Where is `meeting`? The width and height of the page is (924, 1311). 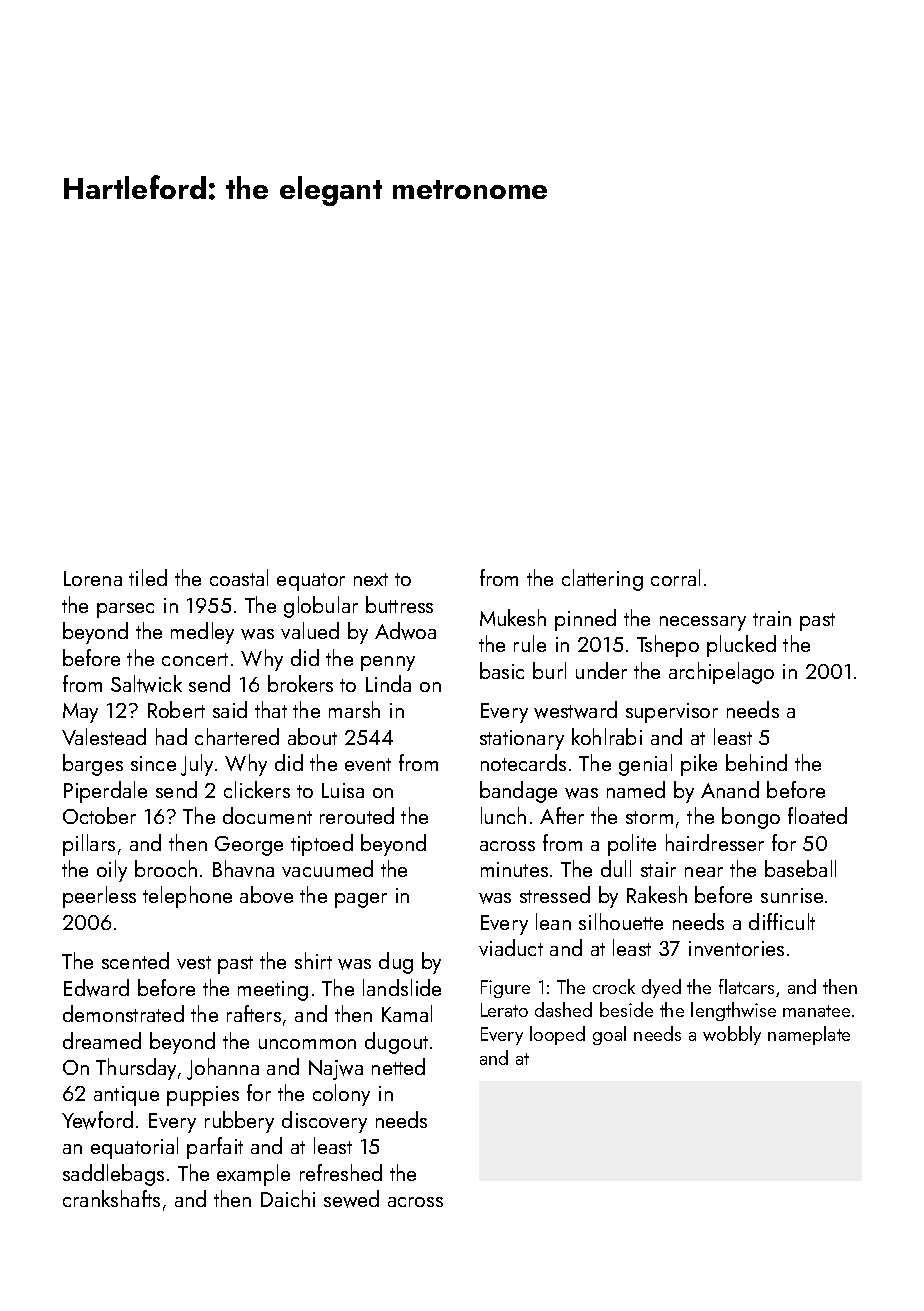 meeting is located at coordinates (273, 991).
